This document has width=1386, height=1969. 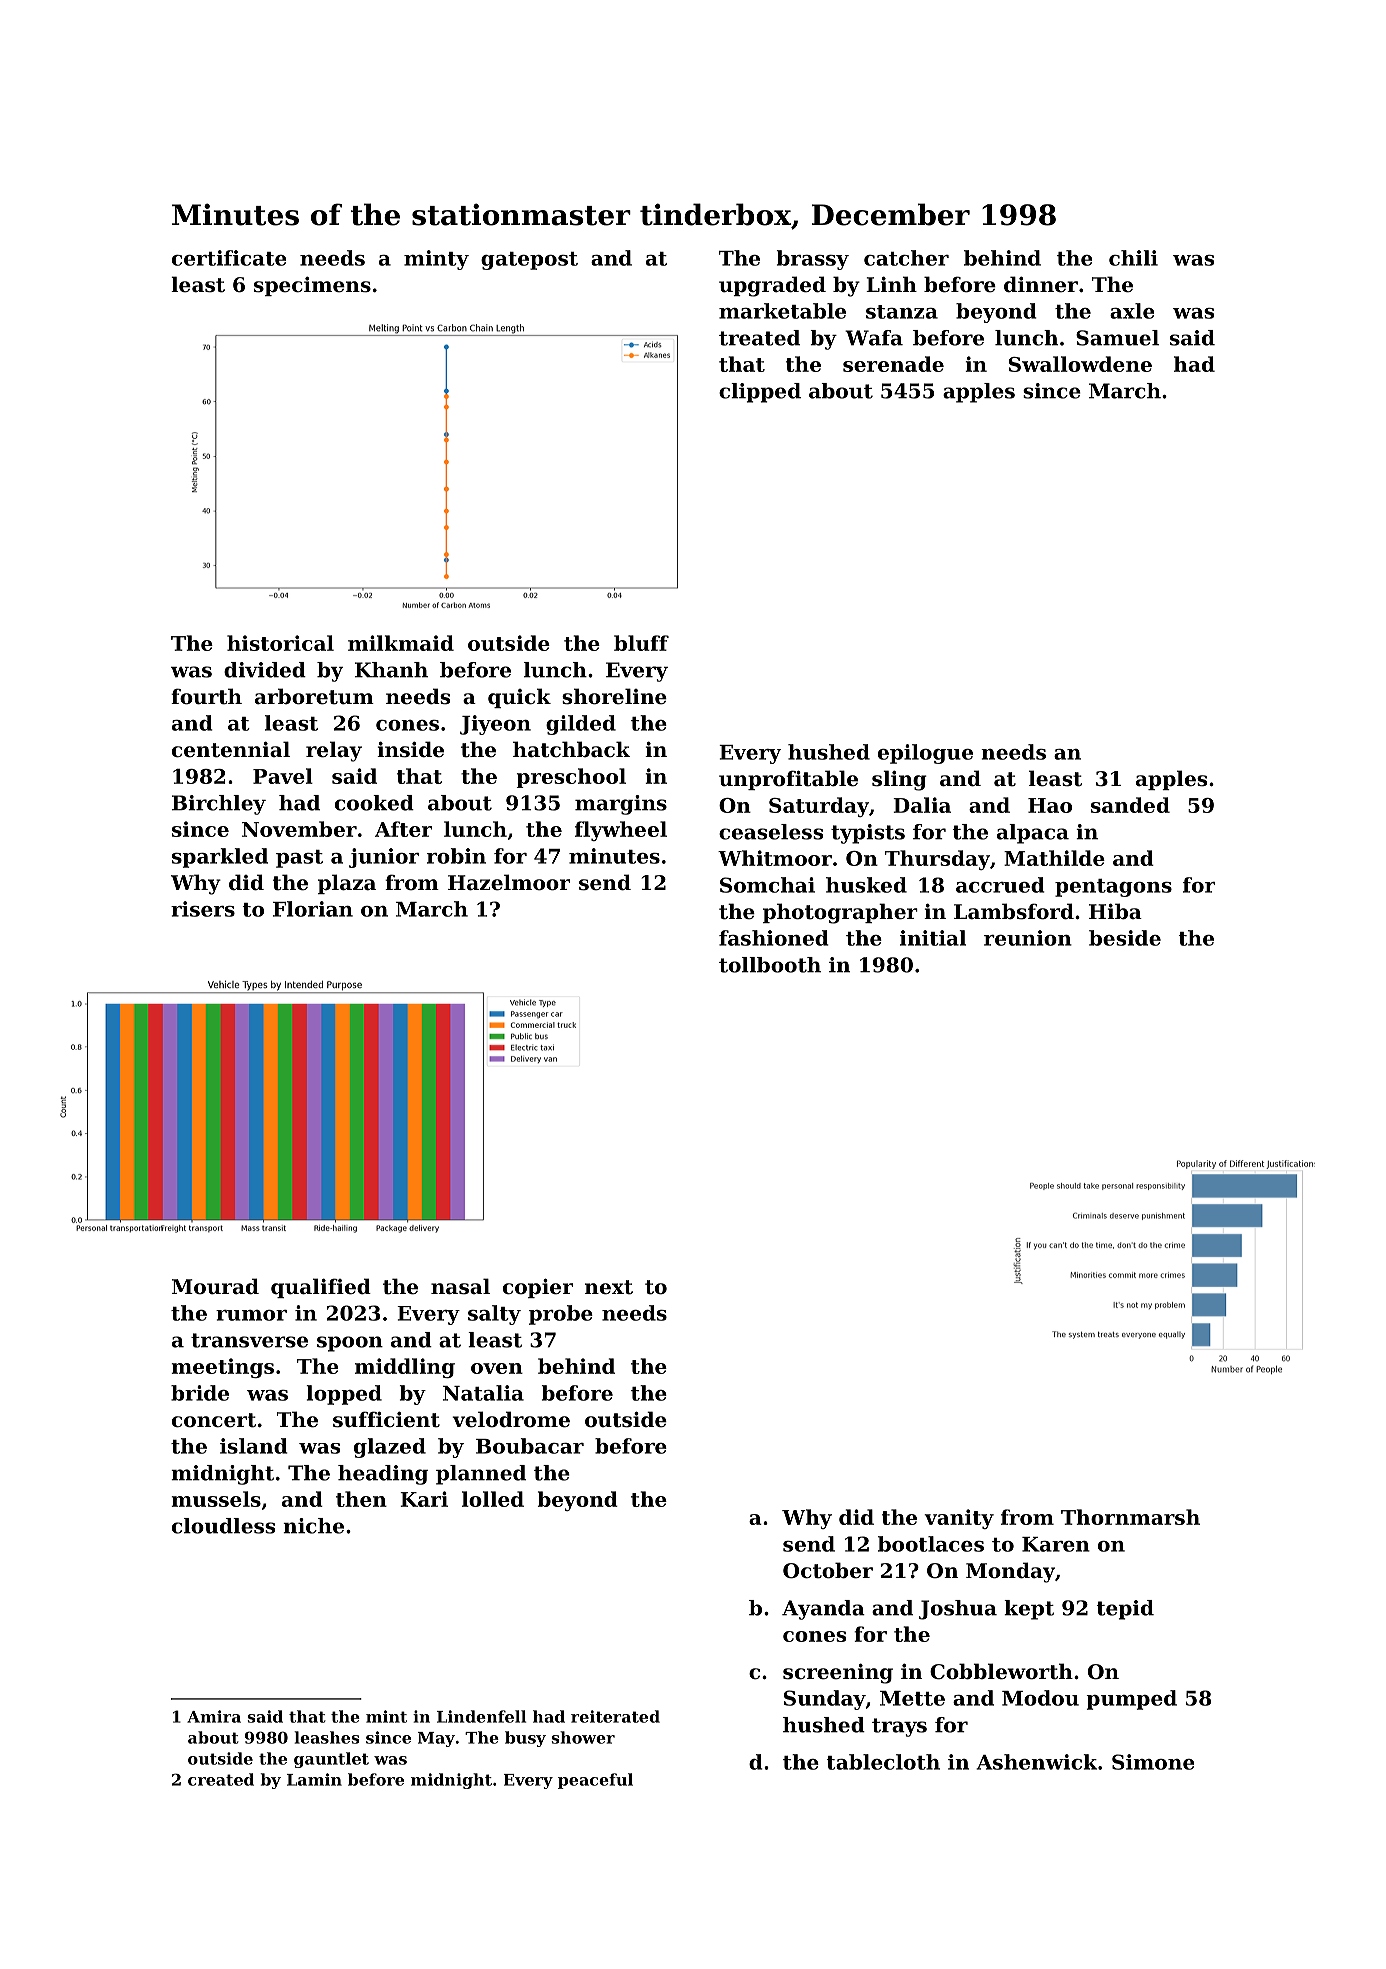 I want to click on bluff, so click(x=641, y=643).
